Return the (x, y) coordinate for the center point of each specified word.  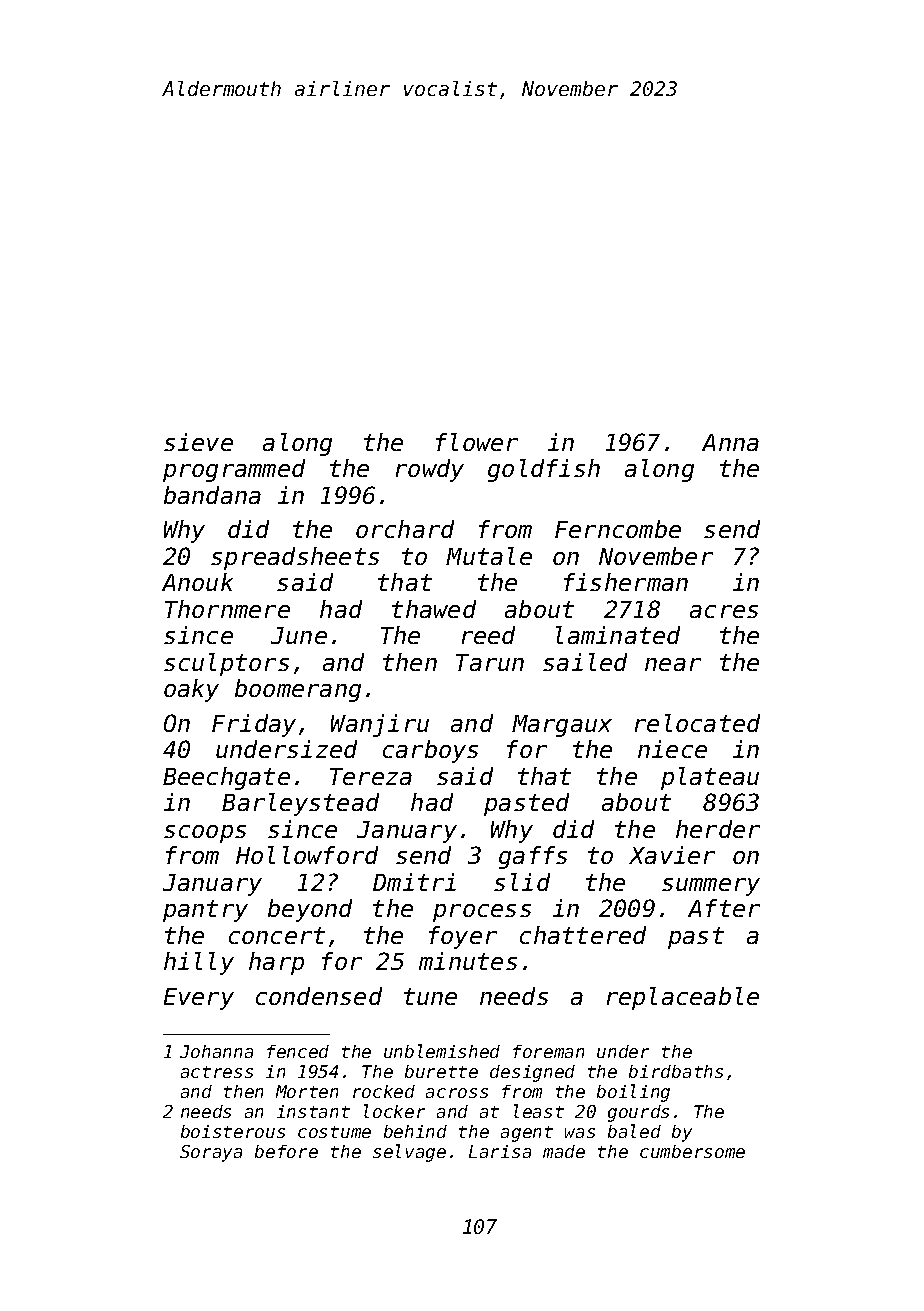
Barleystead (300, 804)
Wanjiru (380, 725)
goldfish (544, 470)
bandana (212, 495)
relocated (697, 723)
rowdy (430, 470)
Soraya (211, 1153)
